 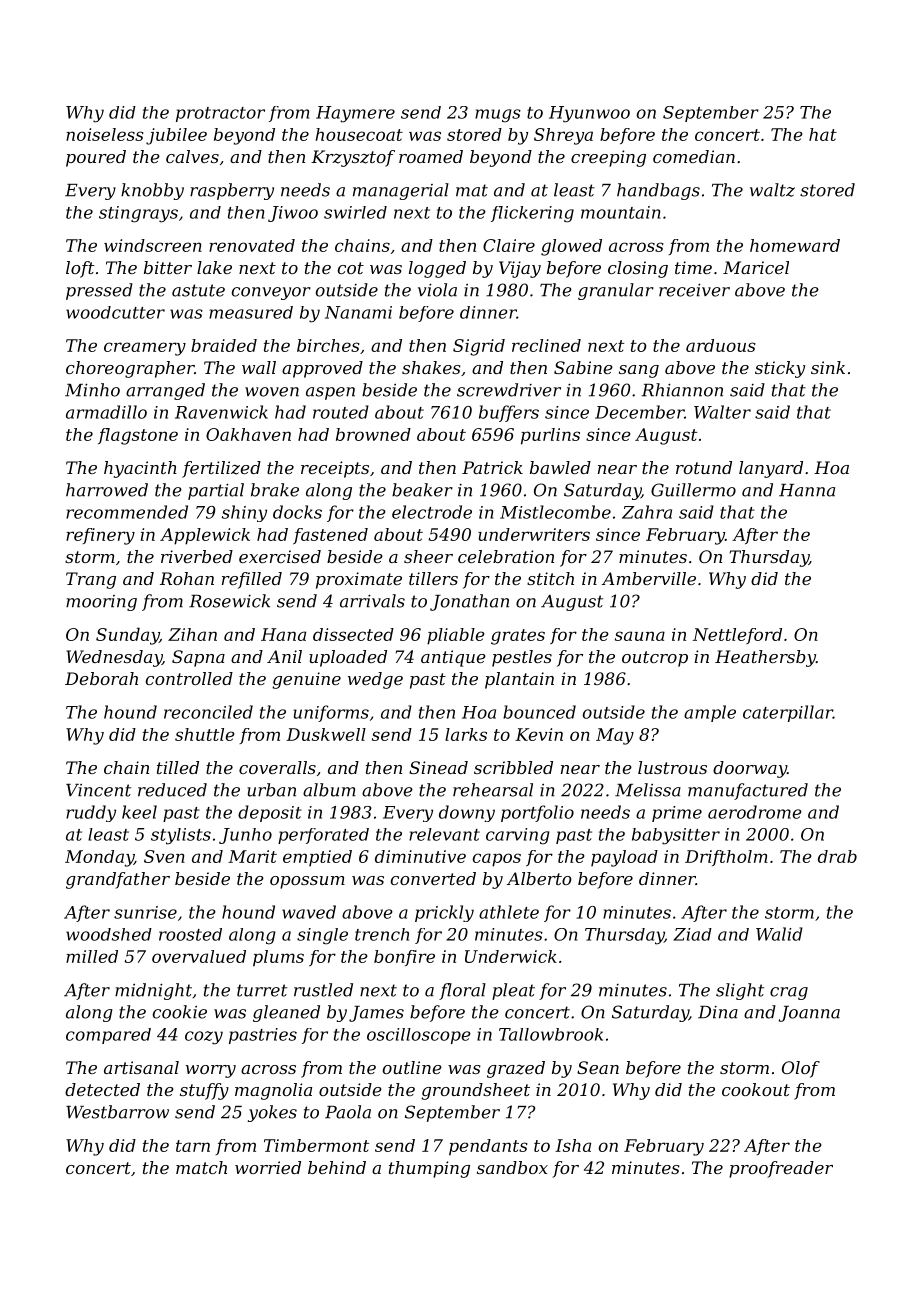 What do you see at coordinates (259, 367) in the image?
I see `wall` at bounding box center [259, 367].
